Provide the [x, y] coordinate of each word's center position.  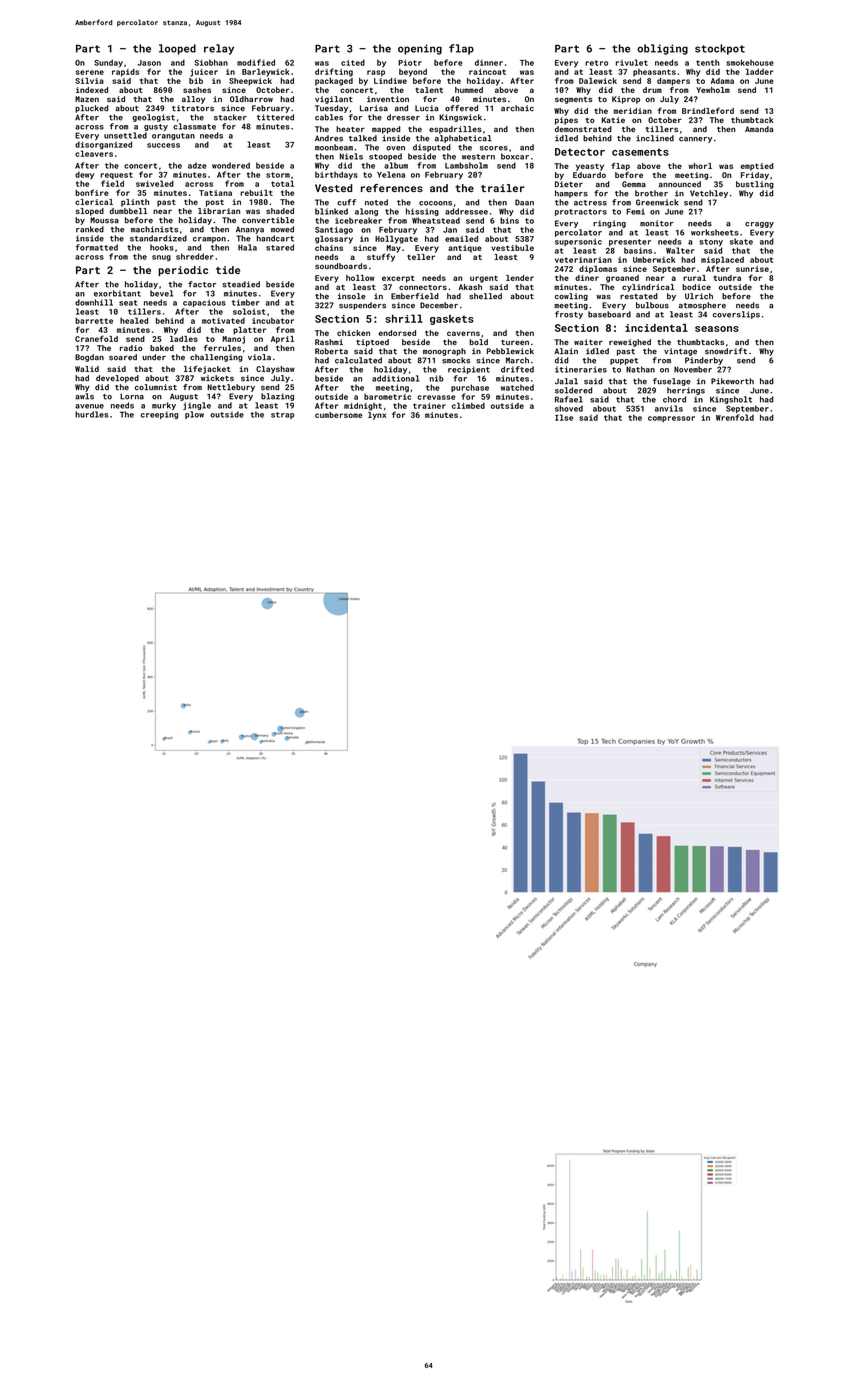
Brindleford [708, 110]
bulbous [652, 305]
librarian [219, 211]
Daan [524, 202]
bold [479, 342]
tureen [515, 342]
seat [128, 303]
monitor [656, 223]
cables [329, 117]
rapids [125, 73]
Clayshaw [275, 370]
